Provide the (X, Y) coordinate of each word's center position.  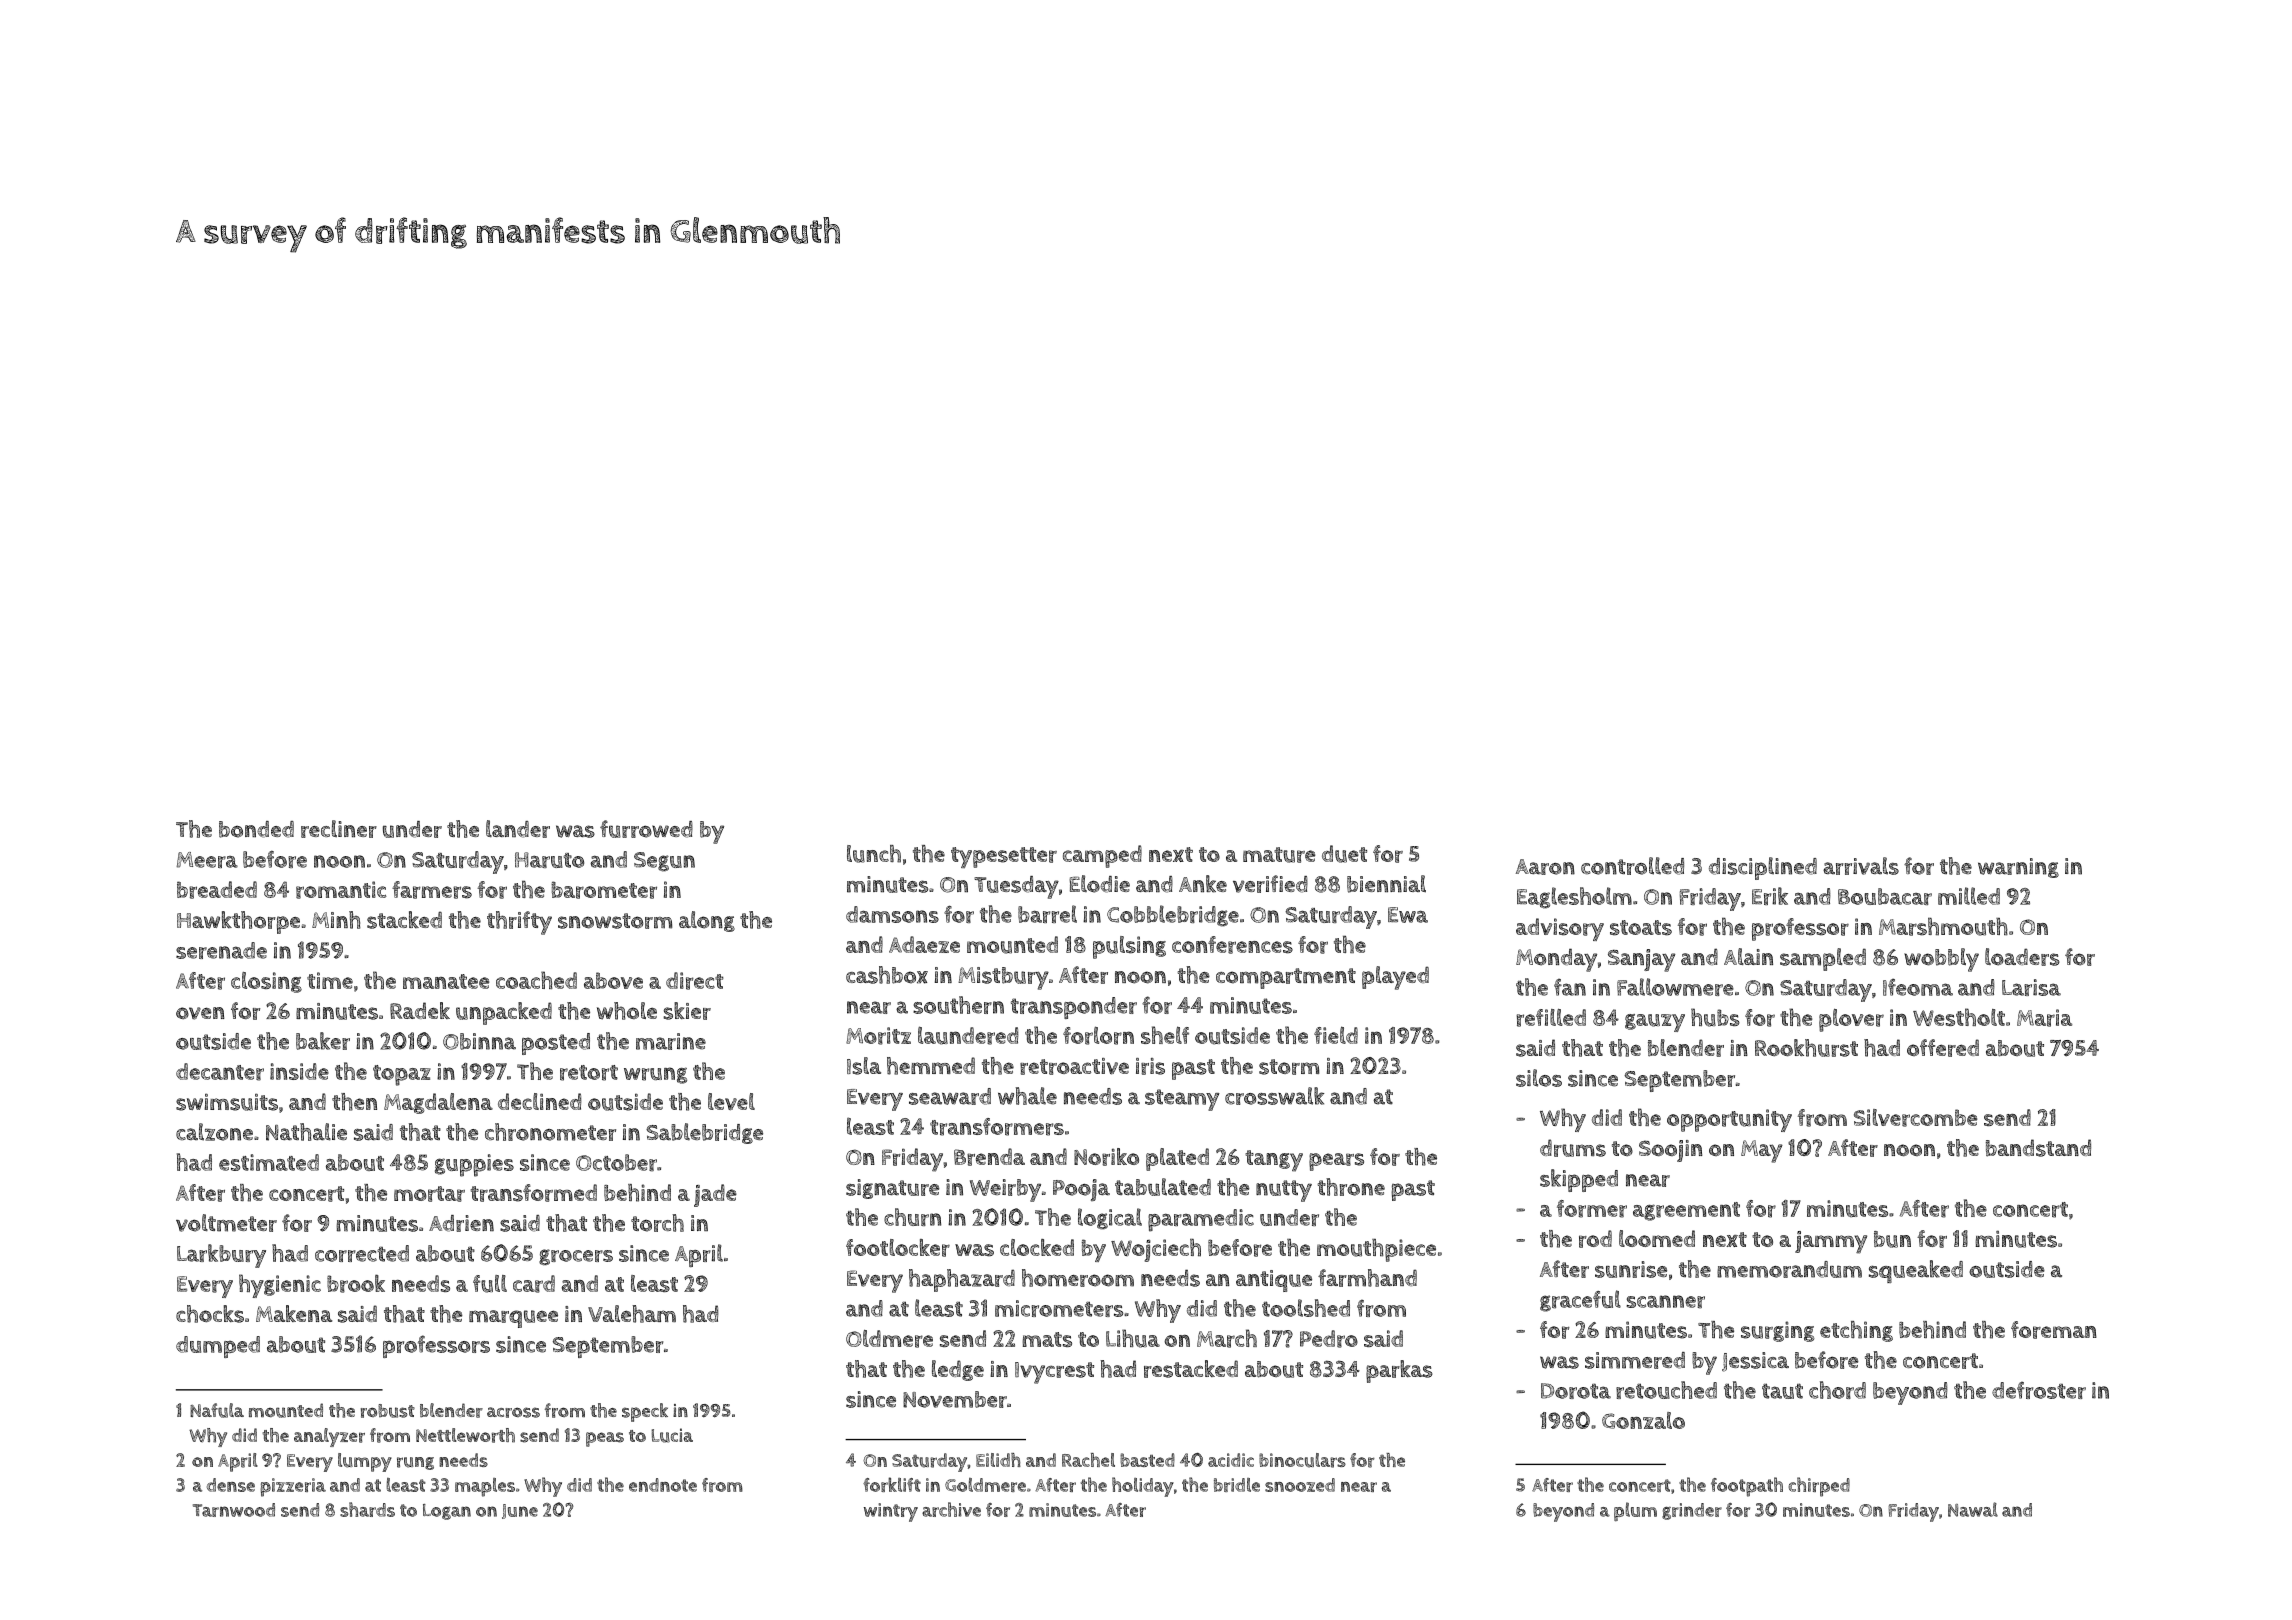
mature (1279, 855)
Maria (2044, 1018)
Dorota (1576, 1391)
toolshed (1306, 1308)
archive (951, 1509)
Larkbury (221, 1256)
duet (1344, 854)
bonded (256, 829)
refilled (1551, 1018)
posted (556, 1044)
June (520, 1511)
